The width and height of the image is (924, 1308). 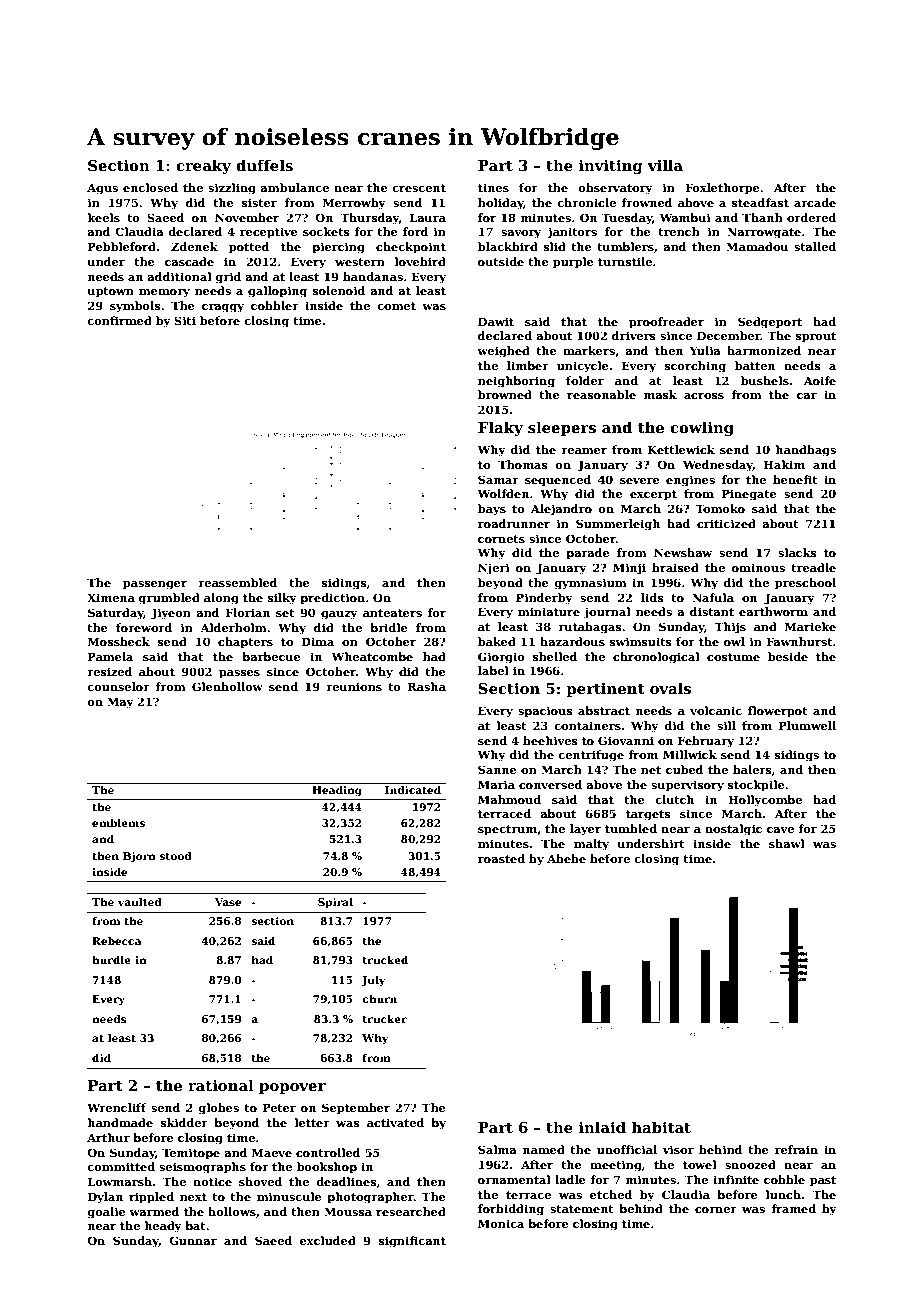 I want to click on braised, so click(x=675, y=567).
